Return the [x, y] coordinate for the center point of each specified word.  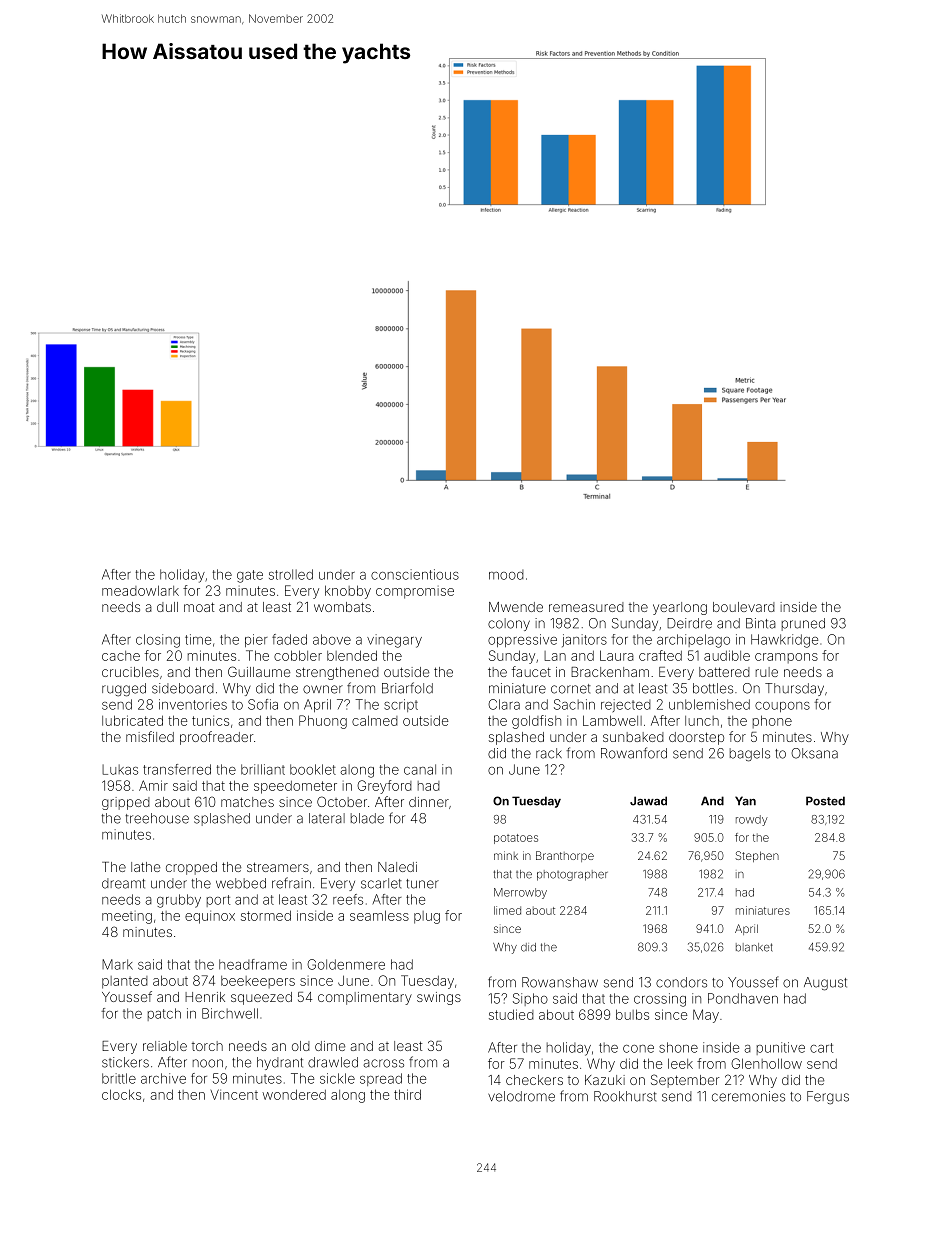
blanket [754, 947]
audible [727, 655]
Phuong [323, 722]
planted [125, 982]
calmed [375, 720]
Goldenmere [346, 964]
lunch [702, 721]
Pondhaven [743, 998]
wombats [342, 607]
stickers [125, 1062]
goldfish [536, 722]
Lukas [120, 769]
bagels [750, 755]
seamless [379, 915]
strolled [291, 574]
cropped [191, 868]
